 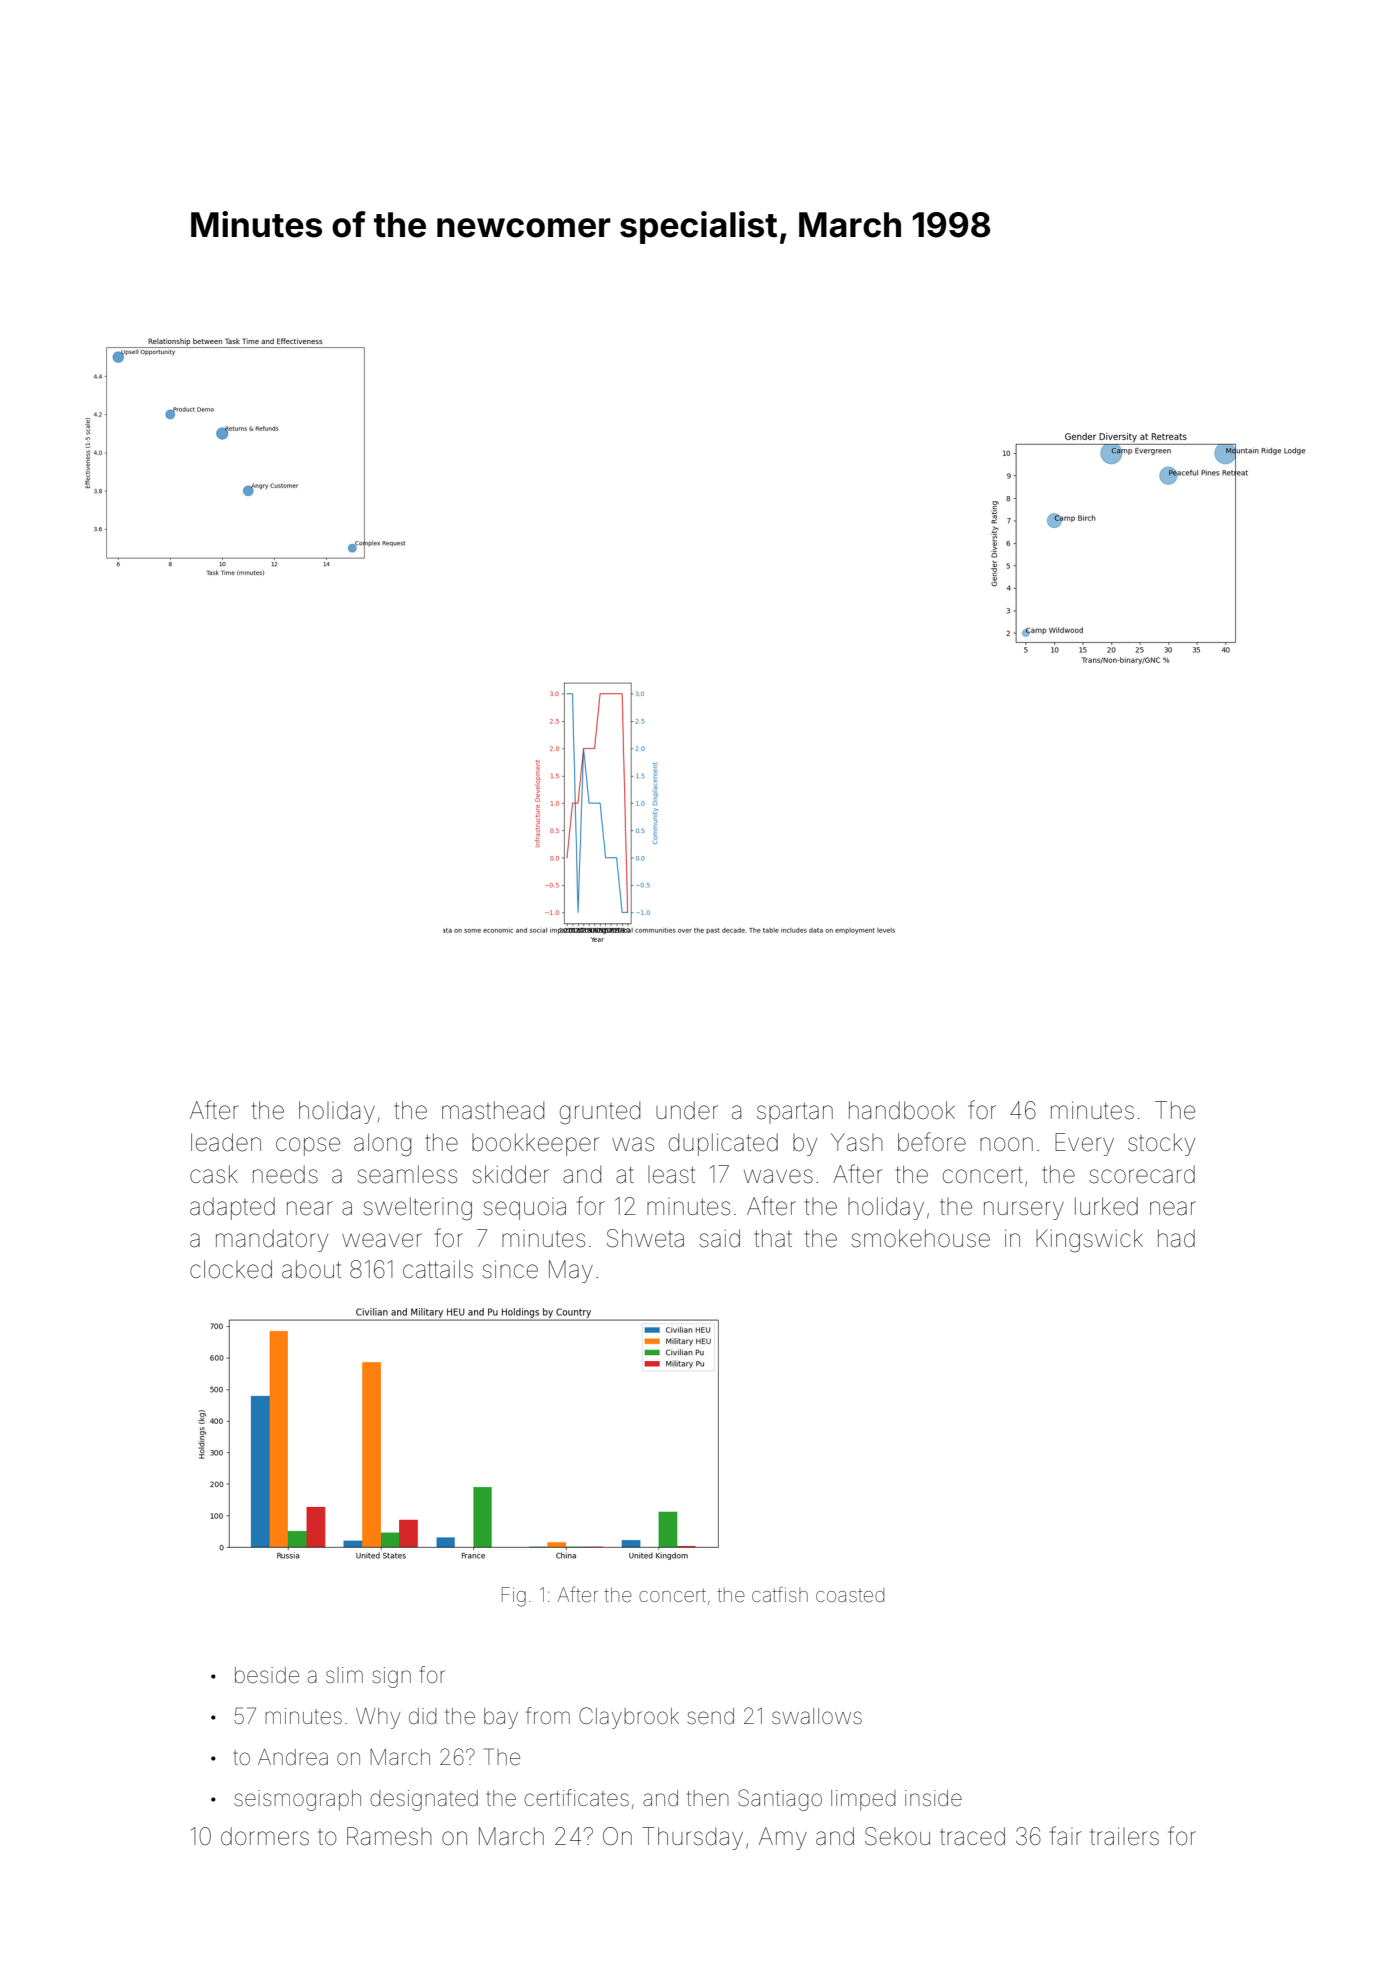 I want to click on Why, so click(x=378, y=1718).
